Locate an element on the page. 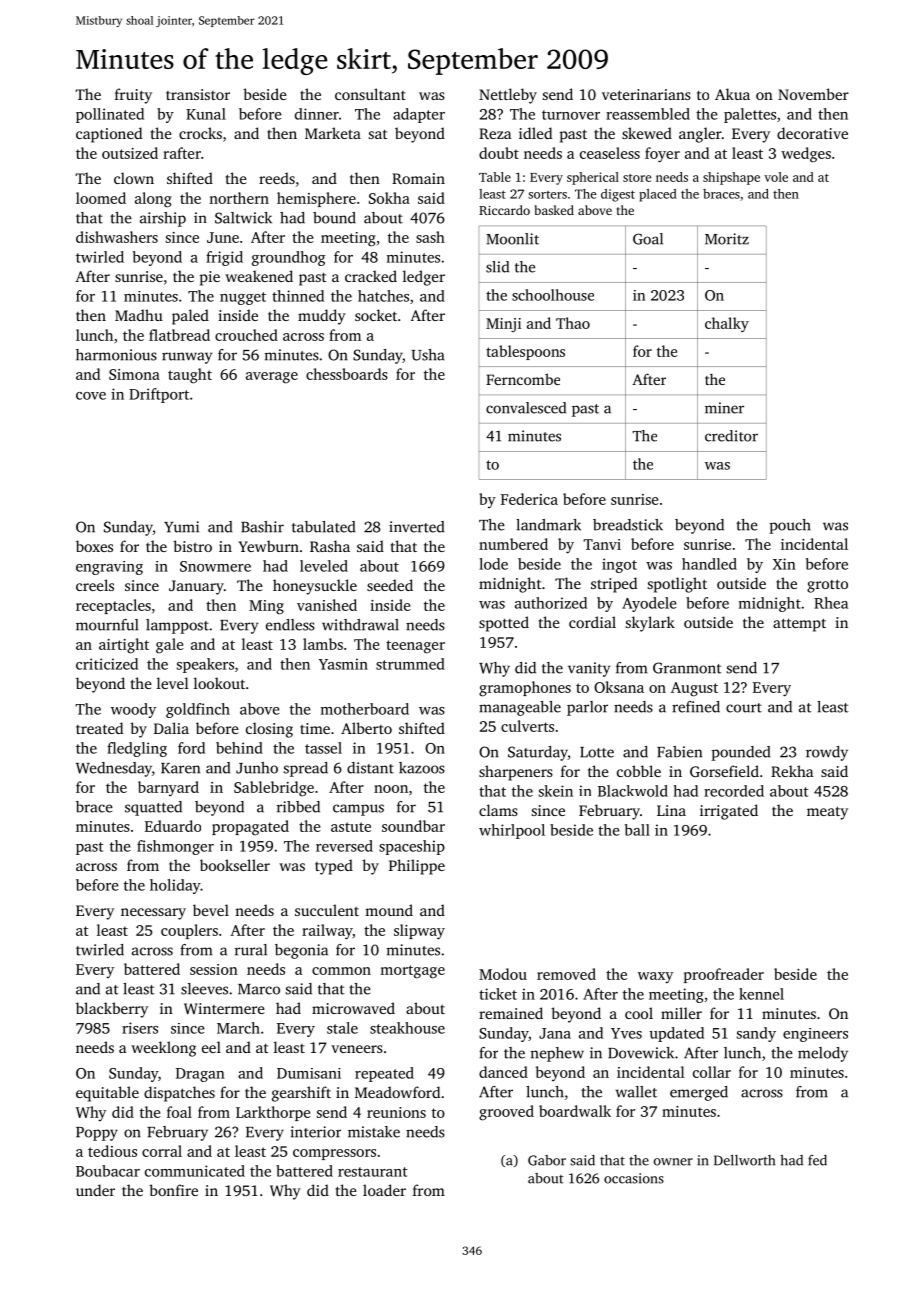 Image resolution: width=924 pixels, height=1308 pixels. Federica is located at coordinates (529, 499).
